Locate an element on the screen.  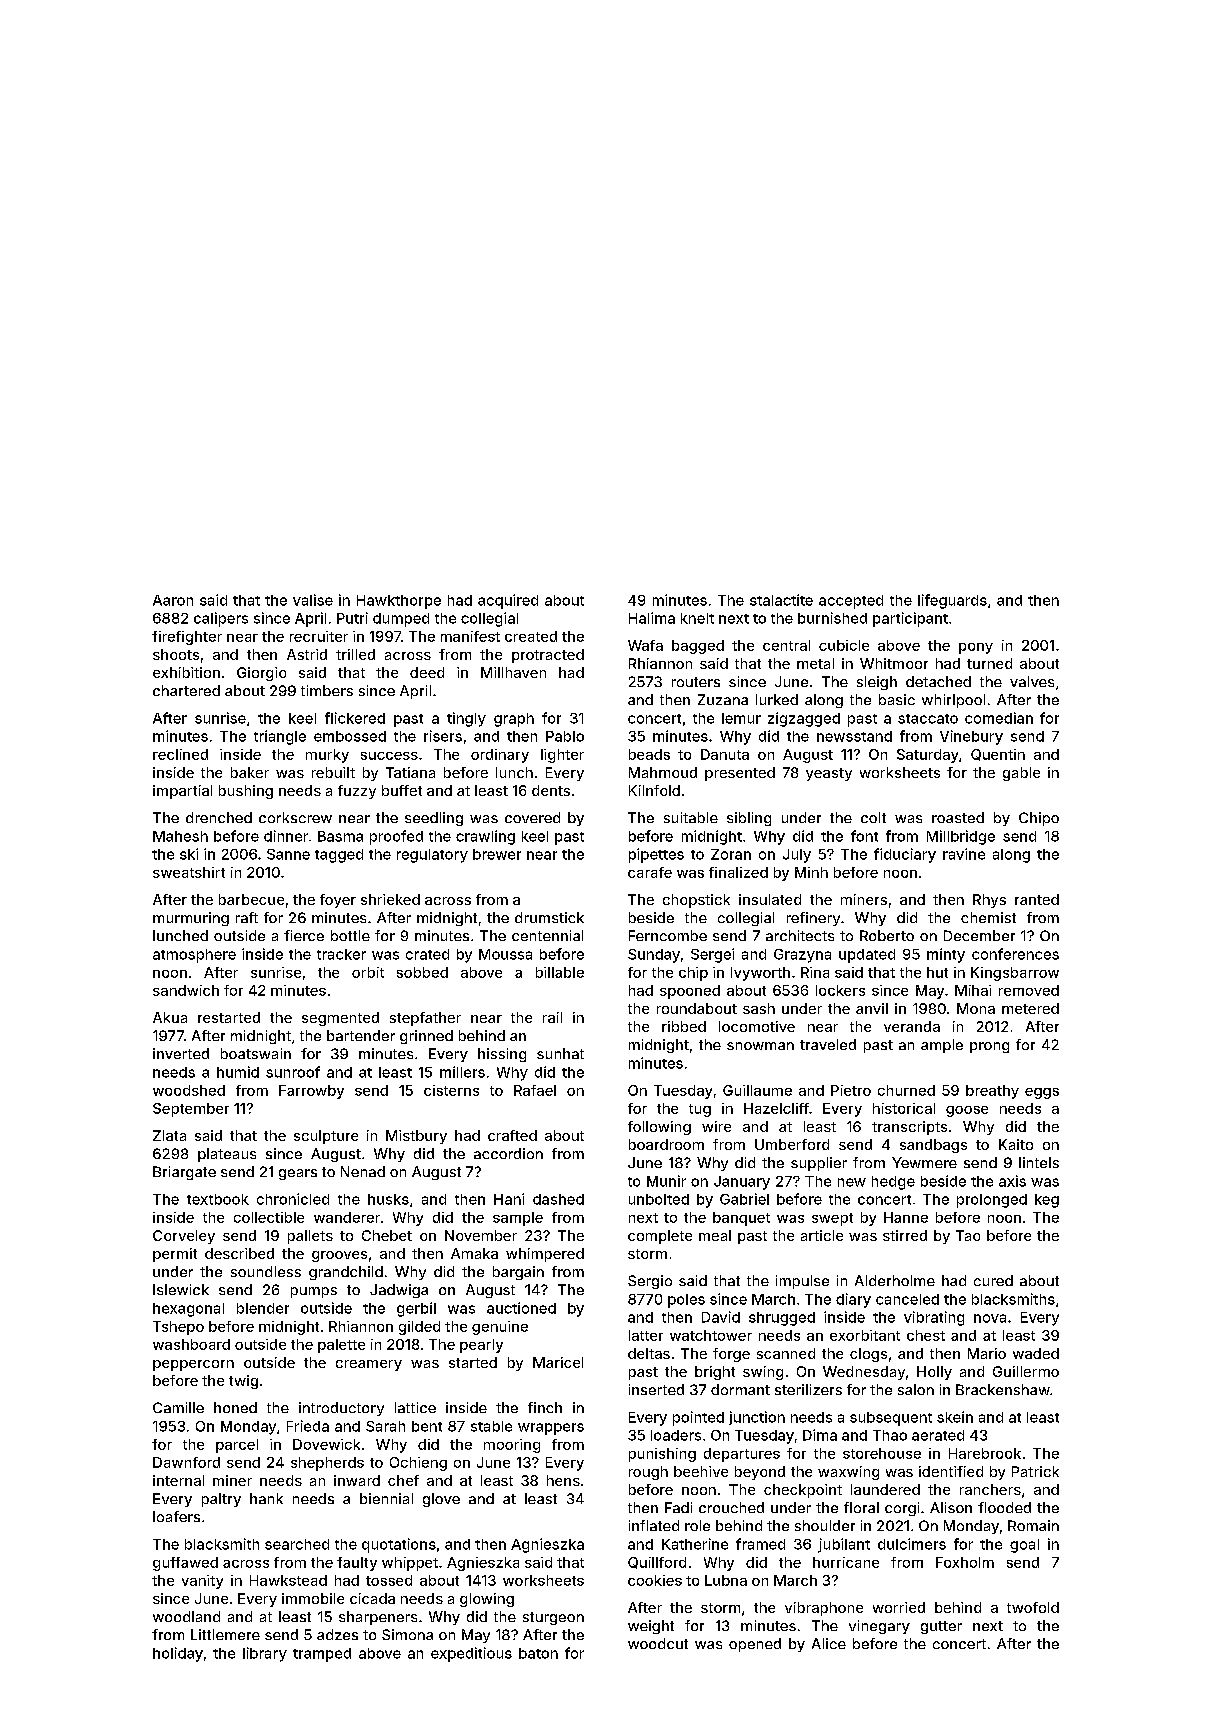
waded is located at coordinates (1036, 1353).
